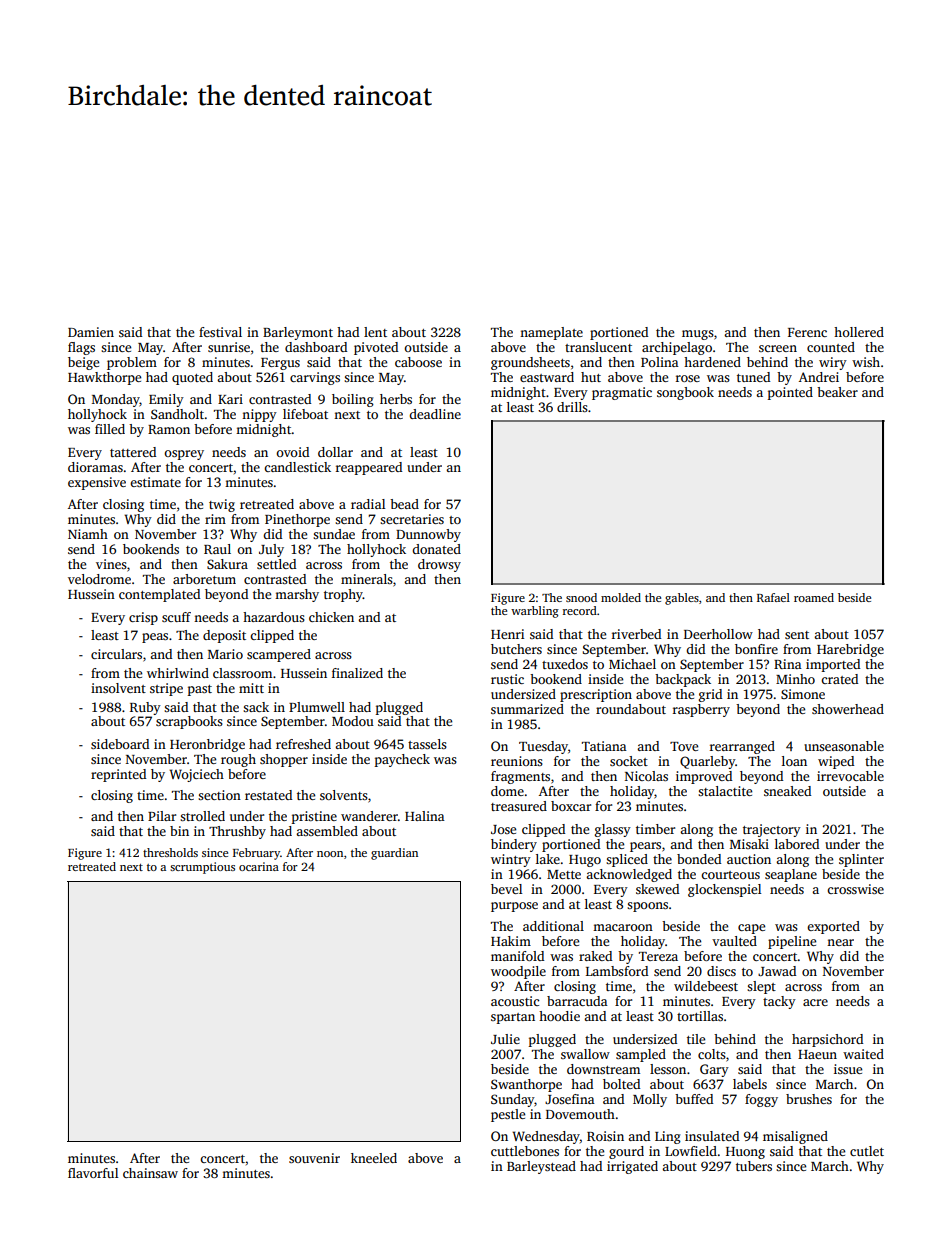 This screenshot has height=1233, width=952. I want to click on drowsy, so click(439, 565).
